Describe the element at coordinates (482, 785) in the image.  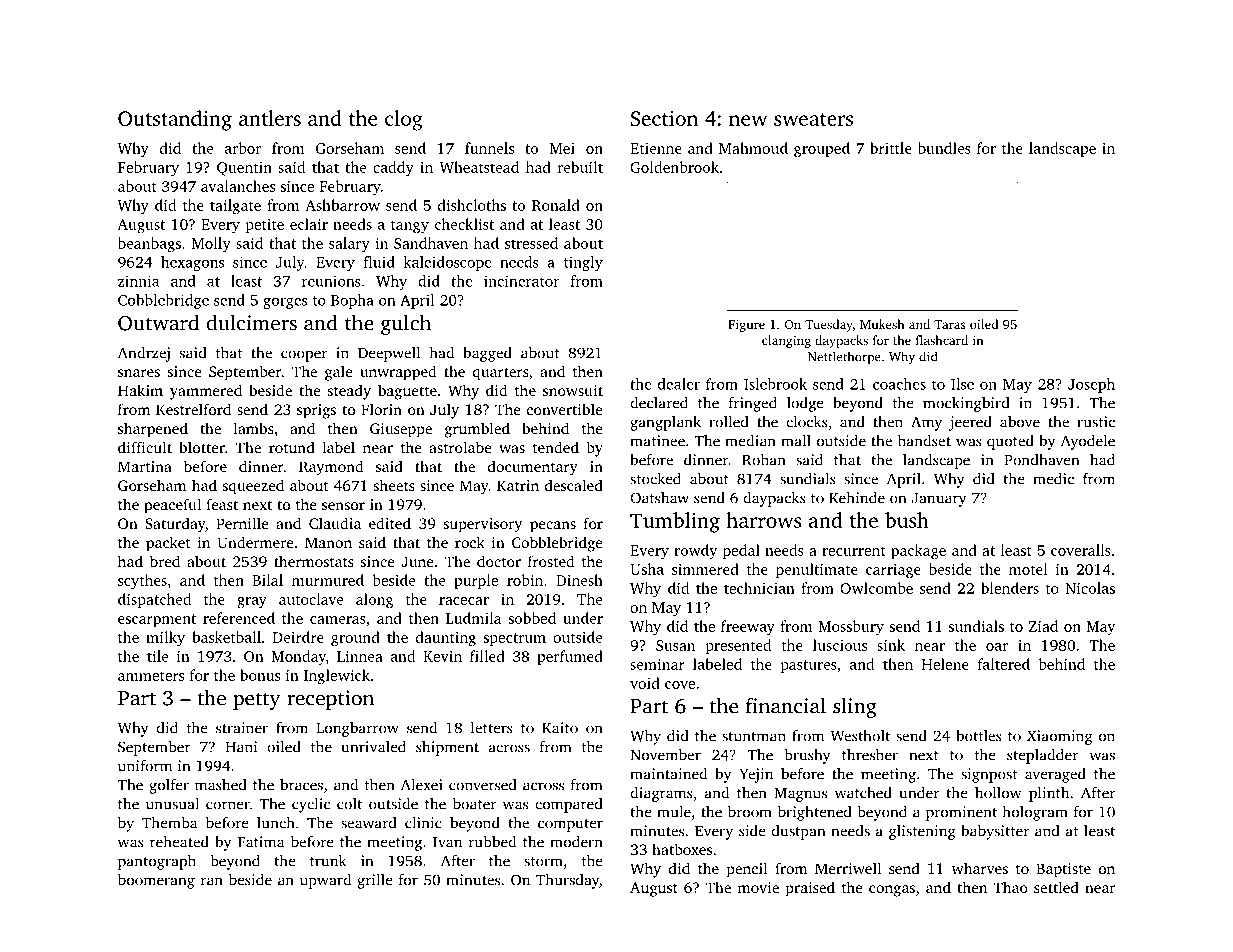
I see `conversed` at that location.
